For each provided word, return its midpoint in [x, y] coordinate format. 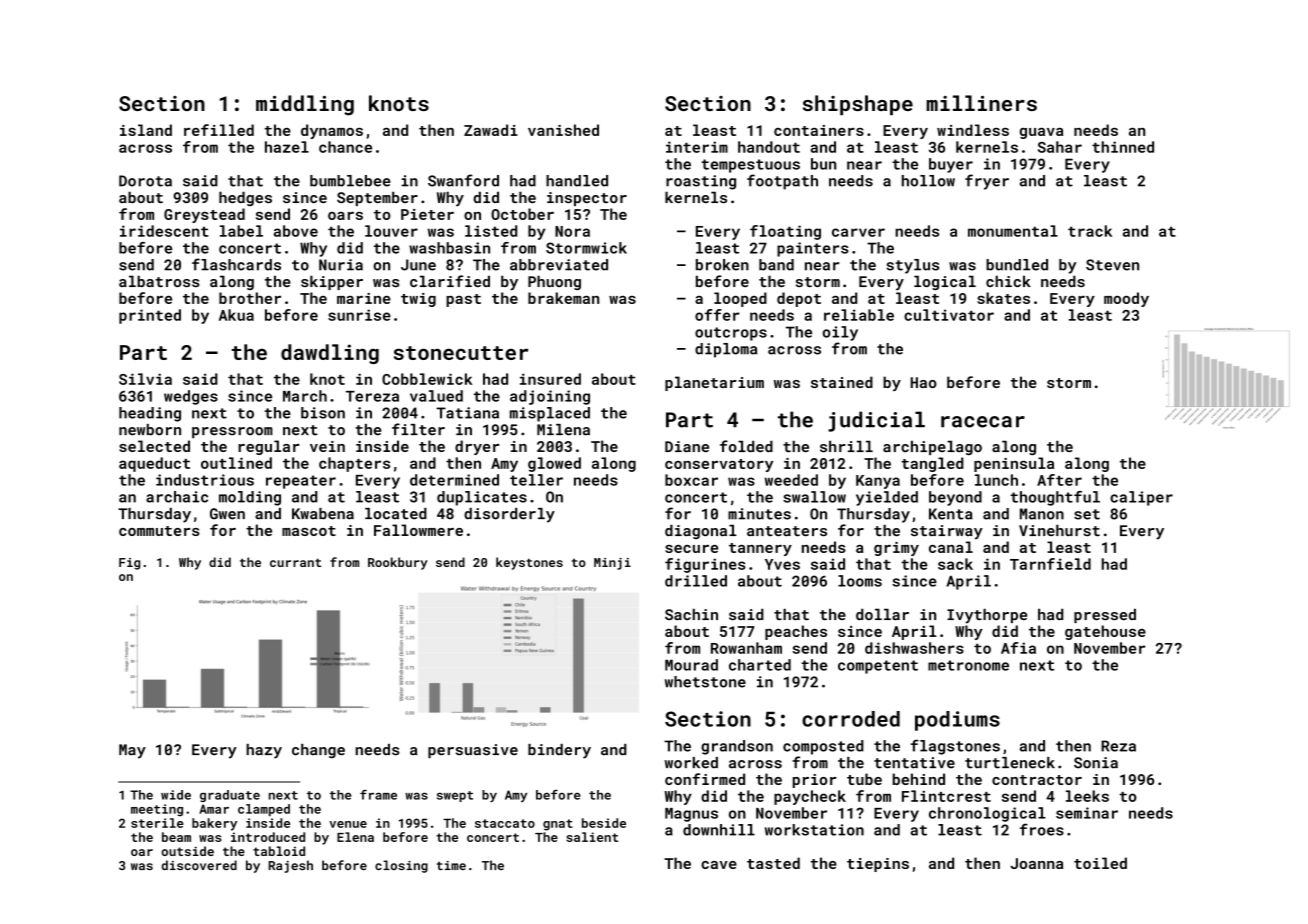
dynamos [332, 131]
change [318, 751]
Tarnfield [1050, 564]
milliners [981, 103]
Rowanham [746, 648]
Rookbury [398, 563]
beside [604, 823]
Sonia [1096, 763]
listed [491, 231]
